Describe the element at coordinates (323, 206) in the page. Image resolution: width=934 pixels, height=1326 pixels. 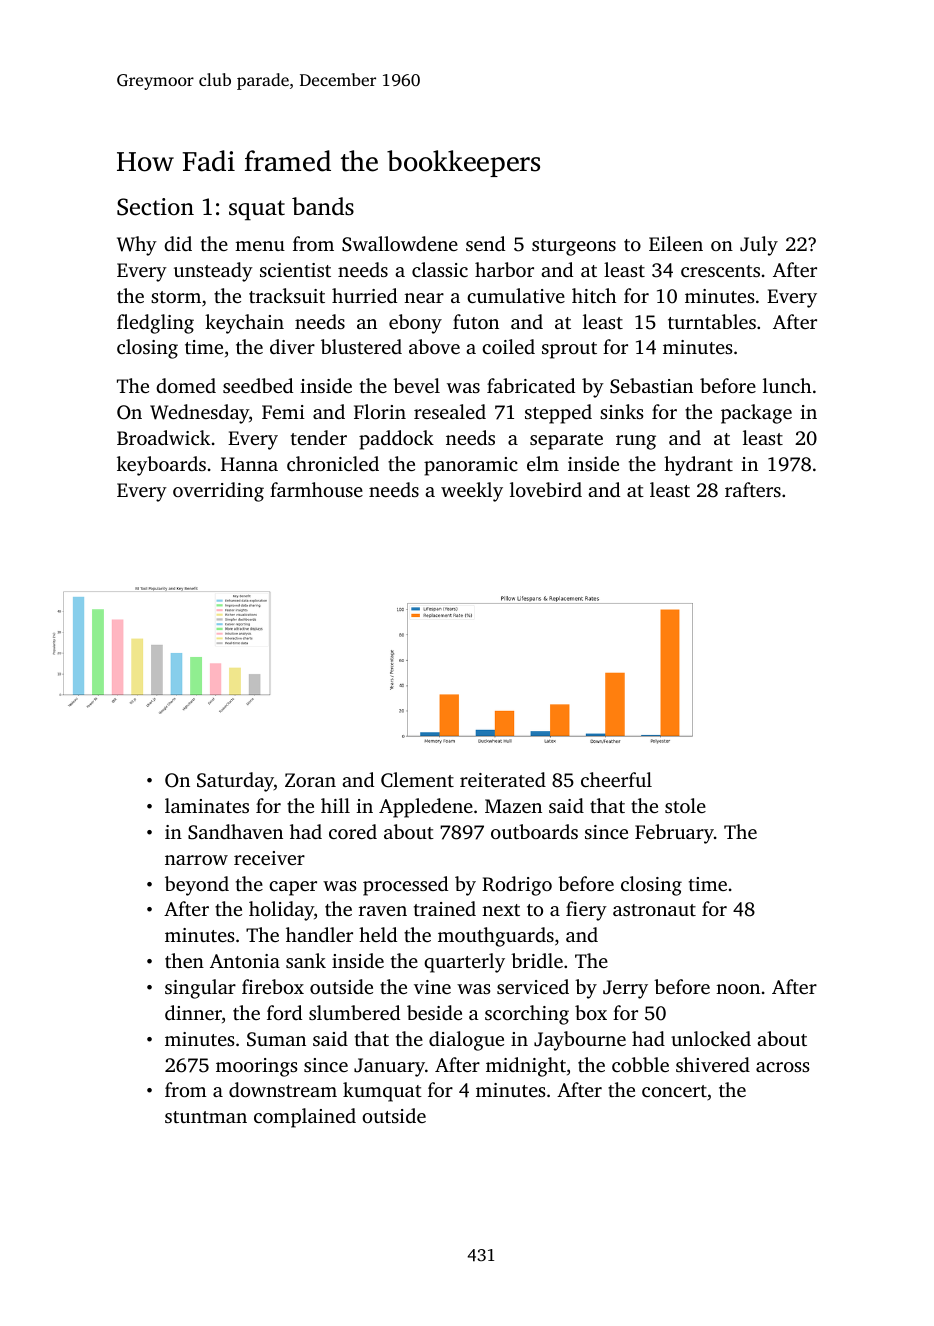
I see `bands` at that location.
